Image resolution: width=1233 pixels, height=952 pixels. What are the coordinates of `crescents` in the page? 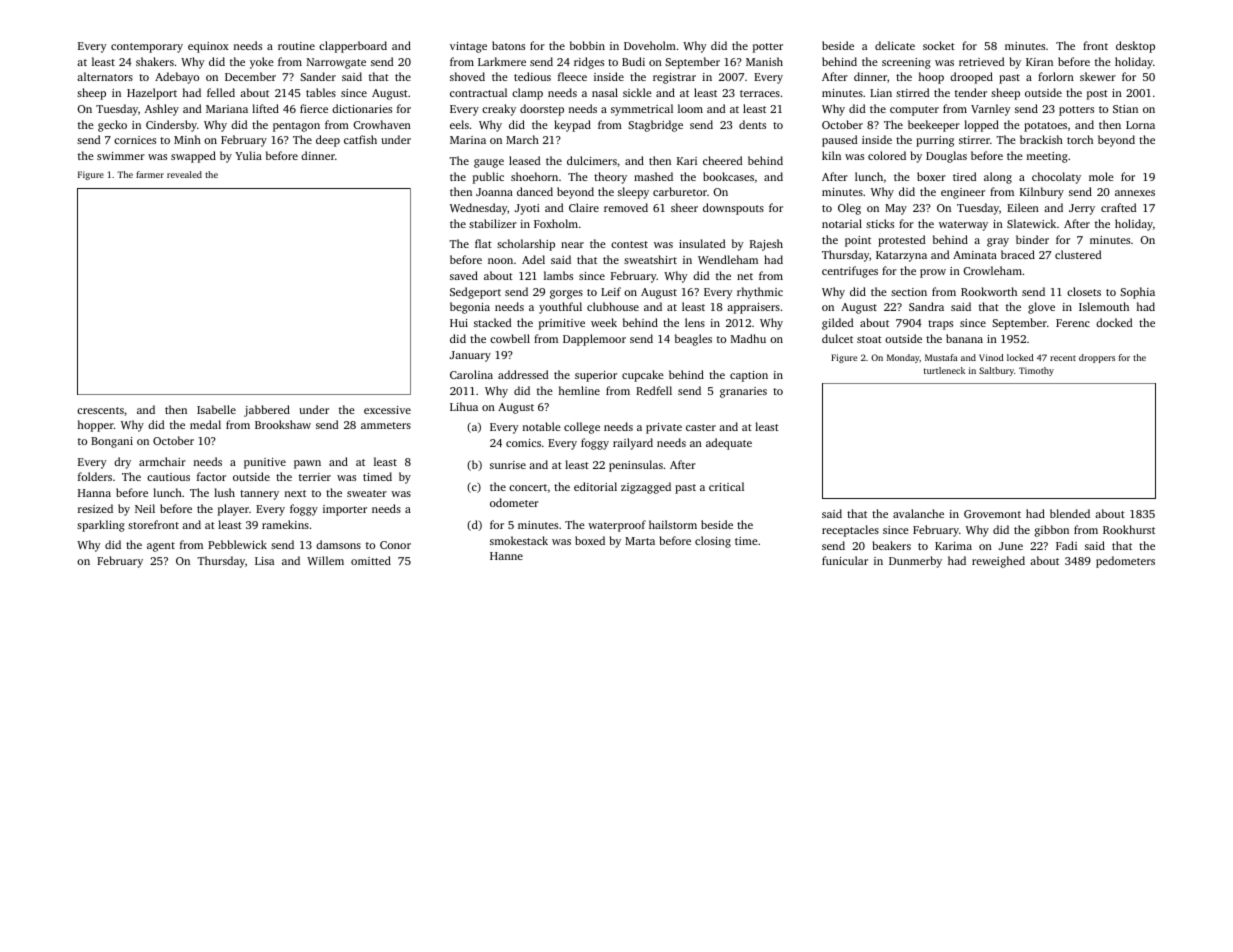 It's located at (100, 410).
